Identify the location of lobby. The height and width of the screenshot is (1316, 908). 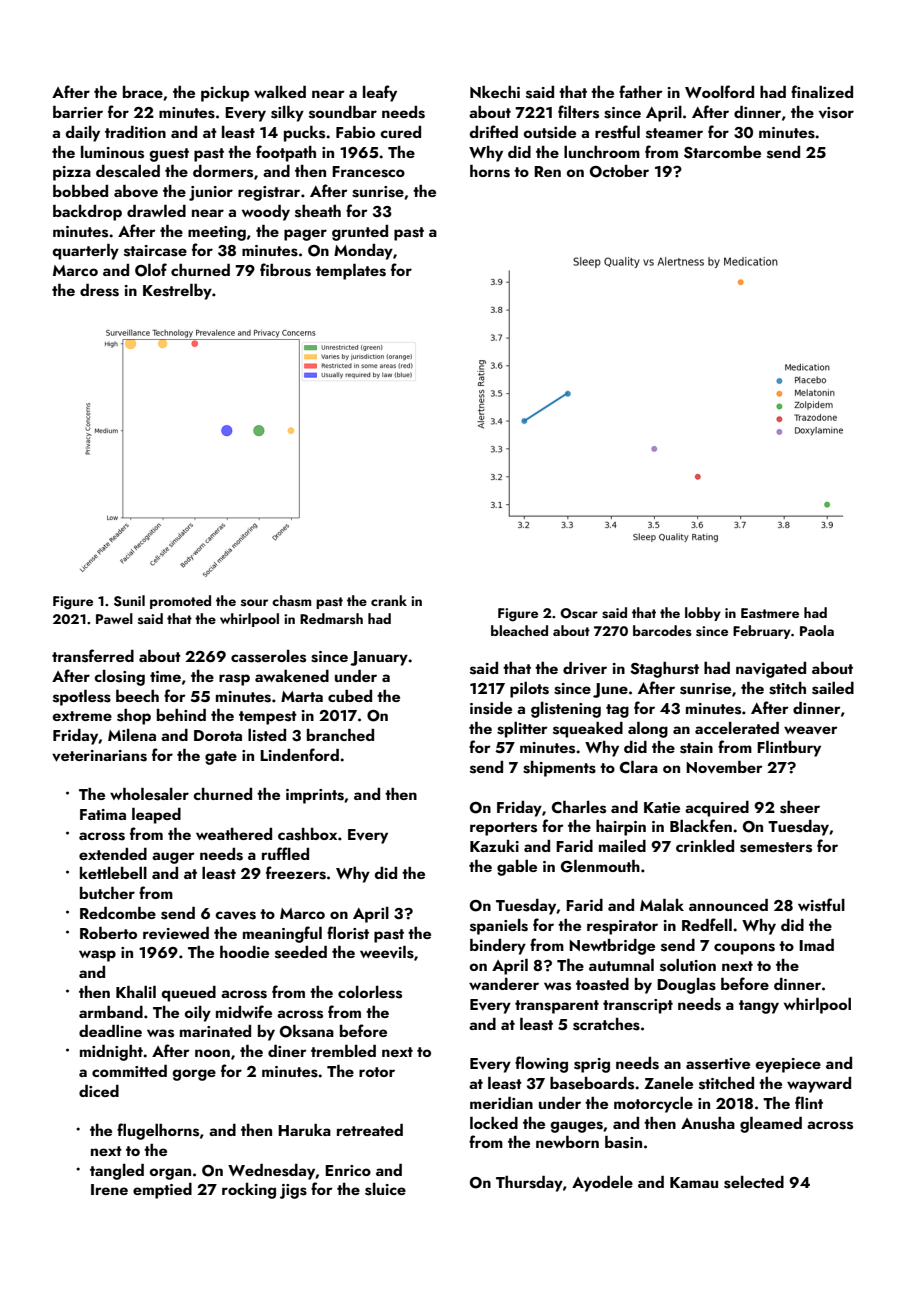
(703, 614).
